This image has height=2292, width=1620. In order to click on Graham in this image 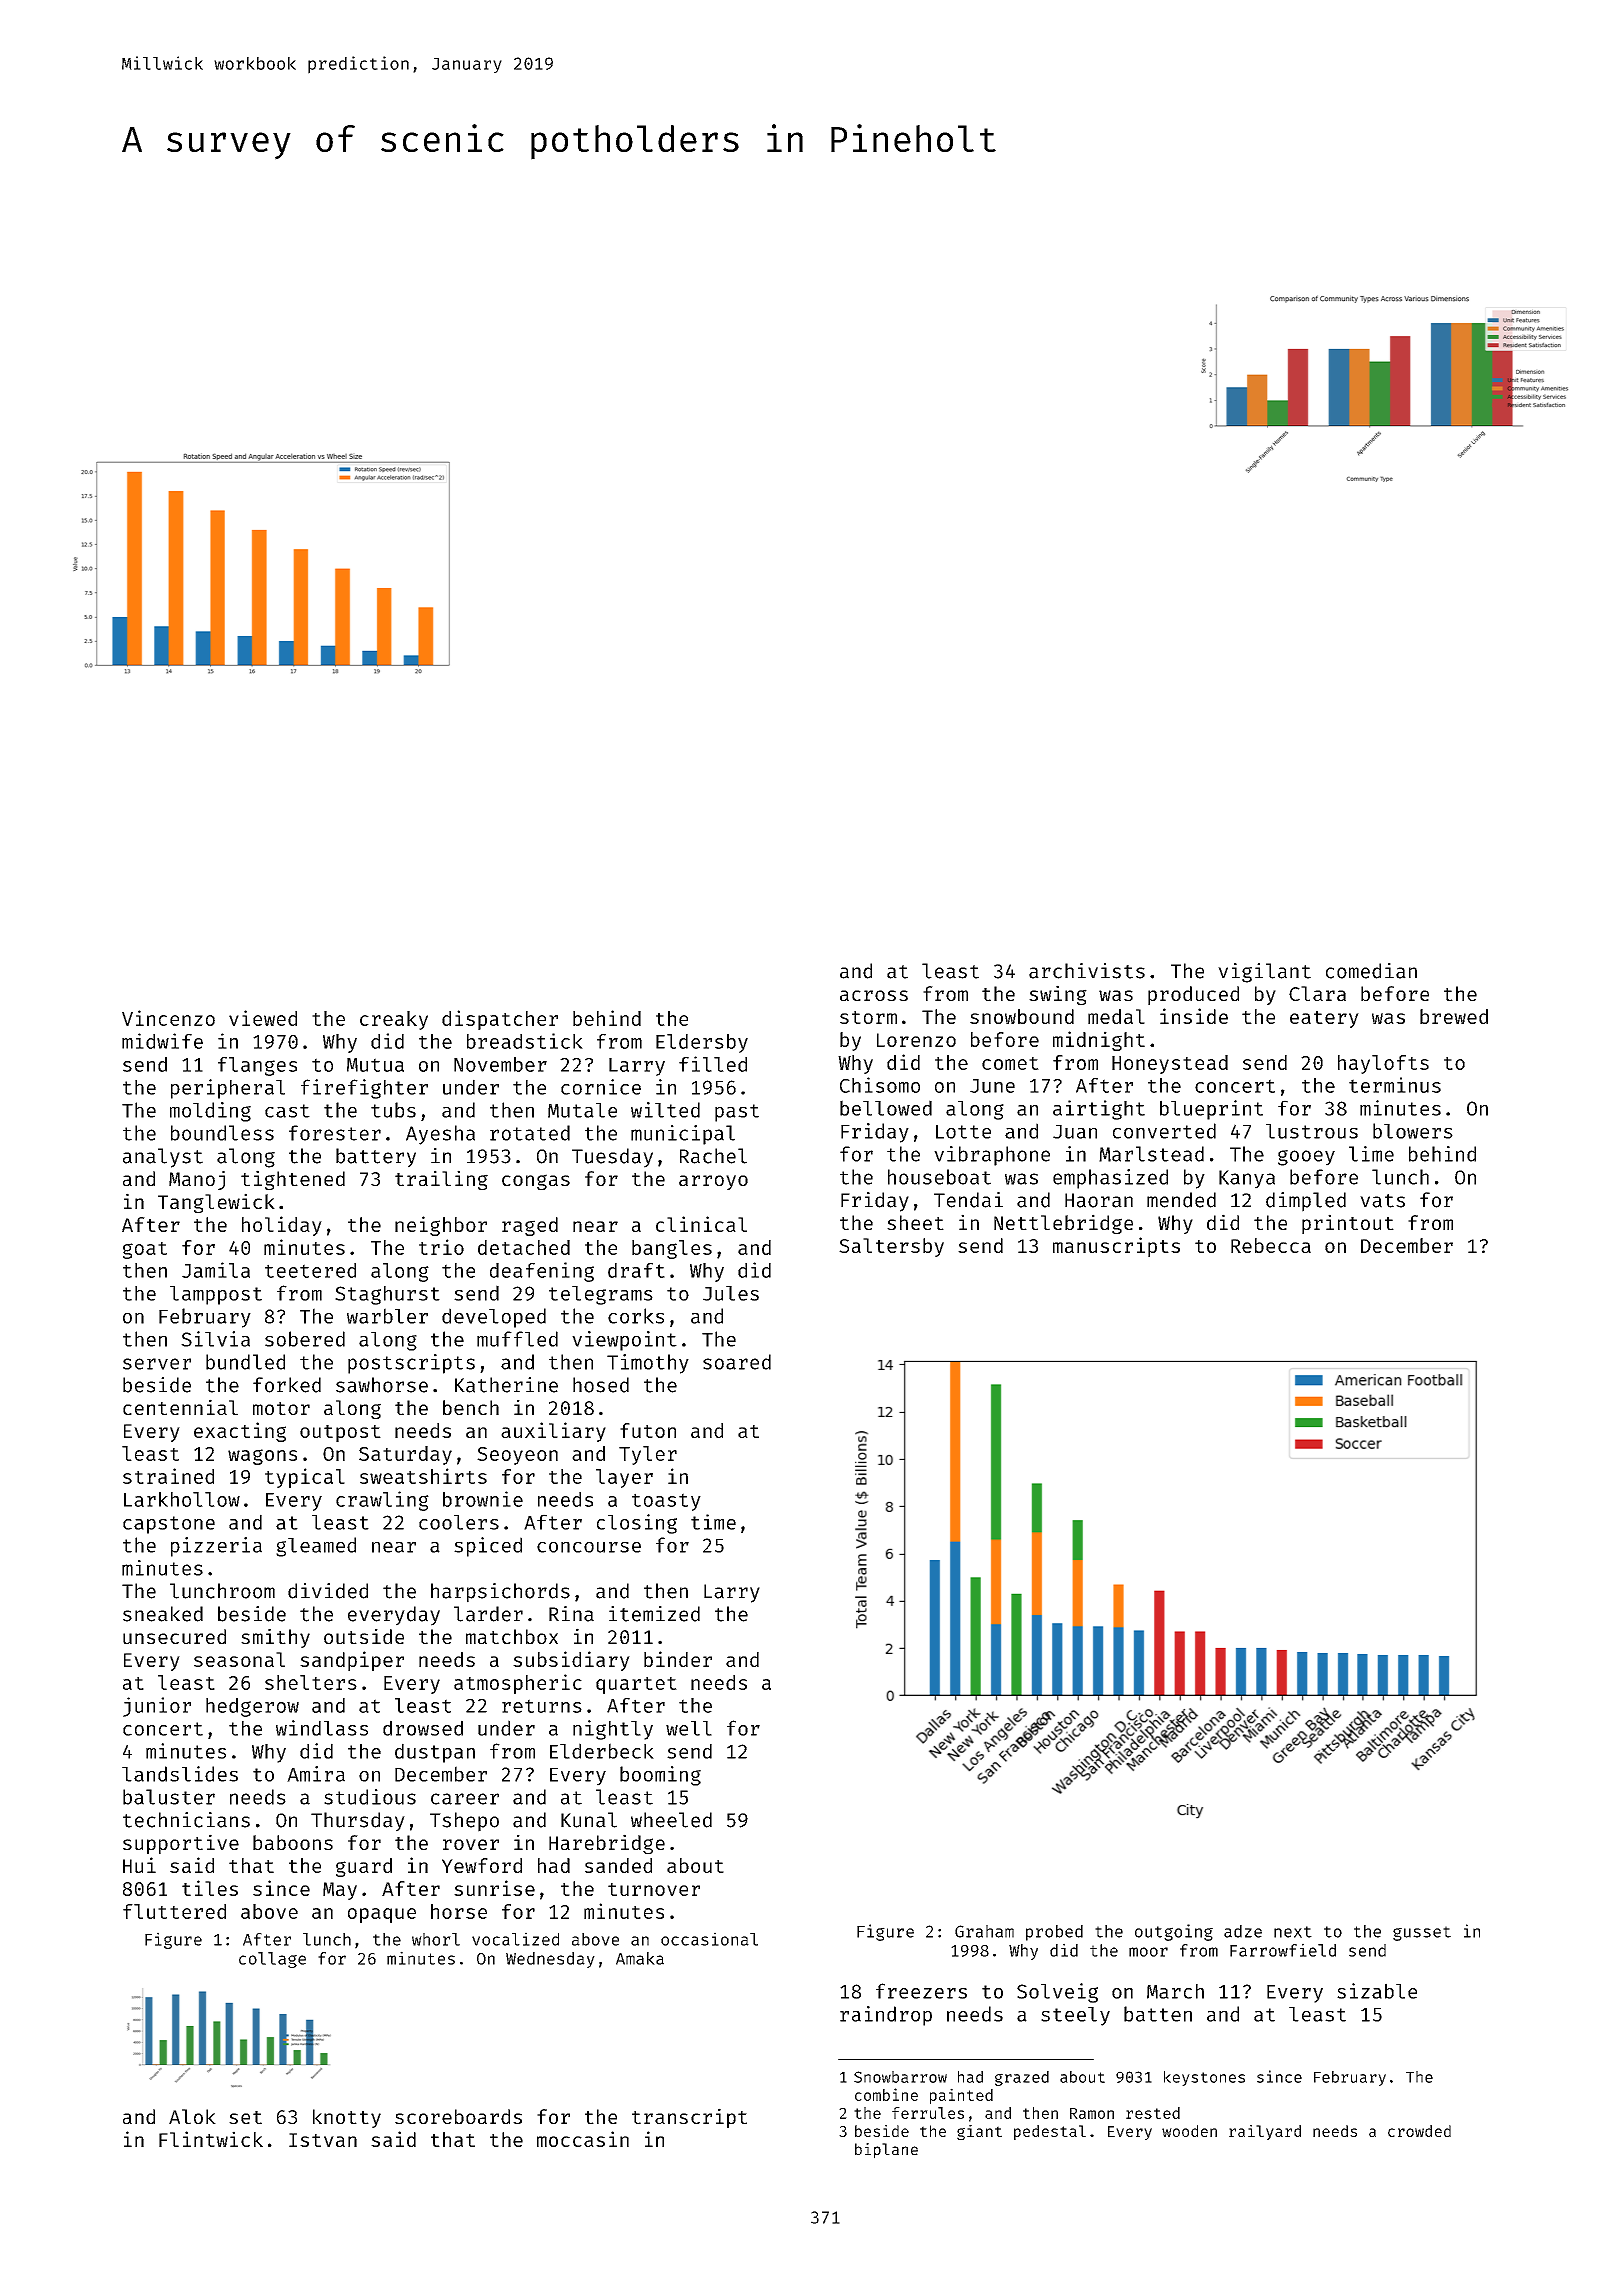, I will do `click(984, 1931)`.
